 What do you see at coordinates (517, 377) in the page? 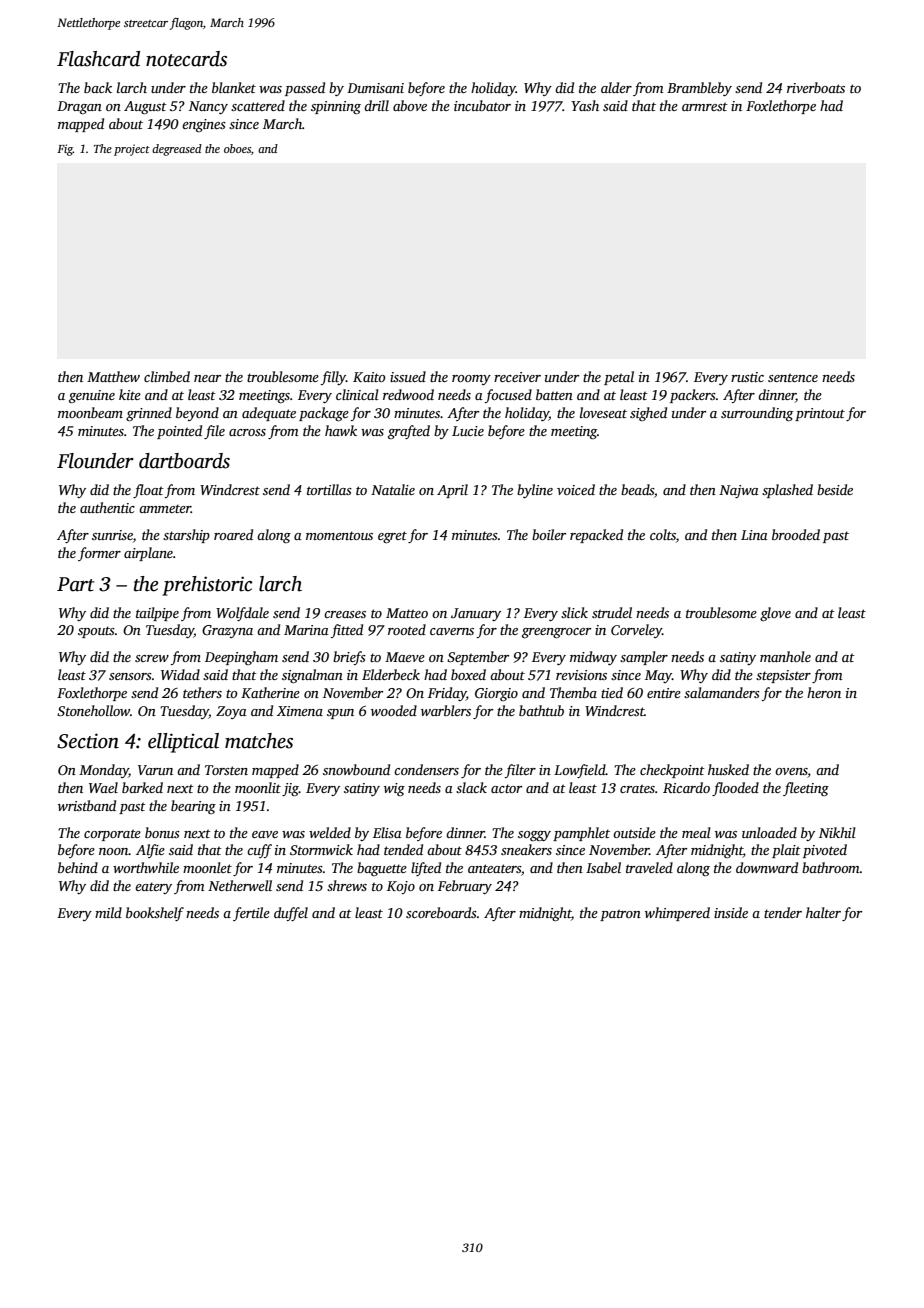
I see `receiver` at bounding box center [517, 377].
